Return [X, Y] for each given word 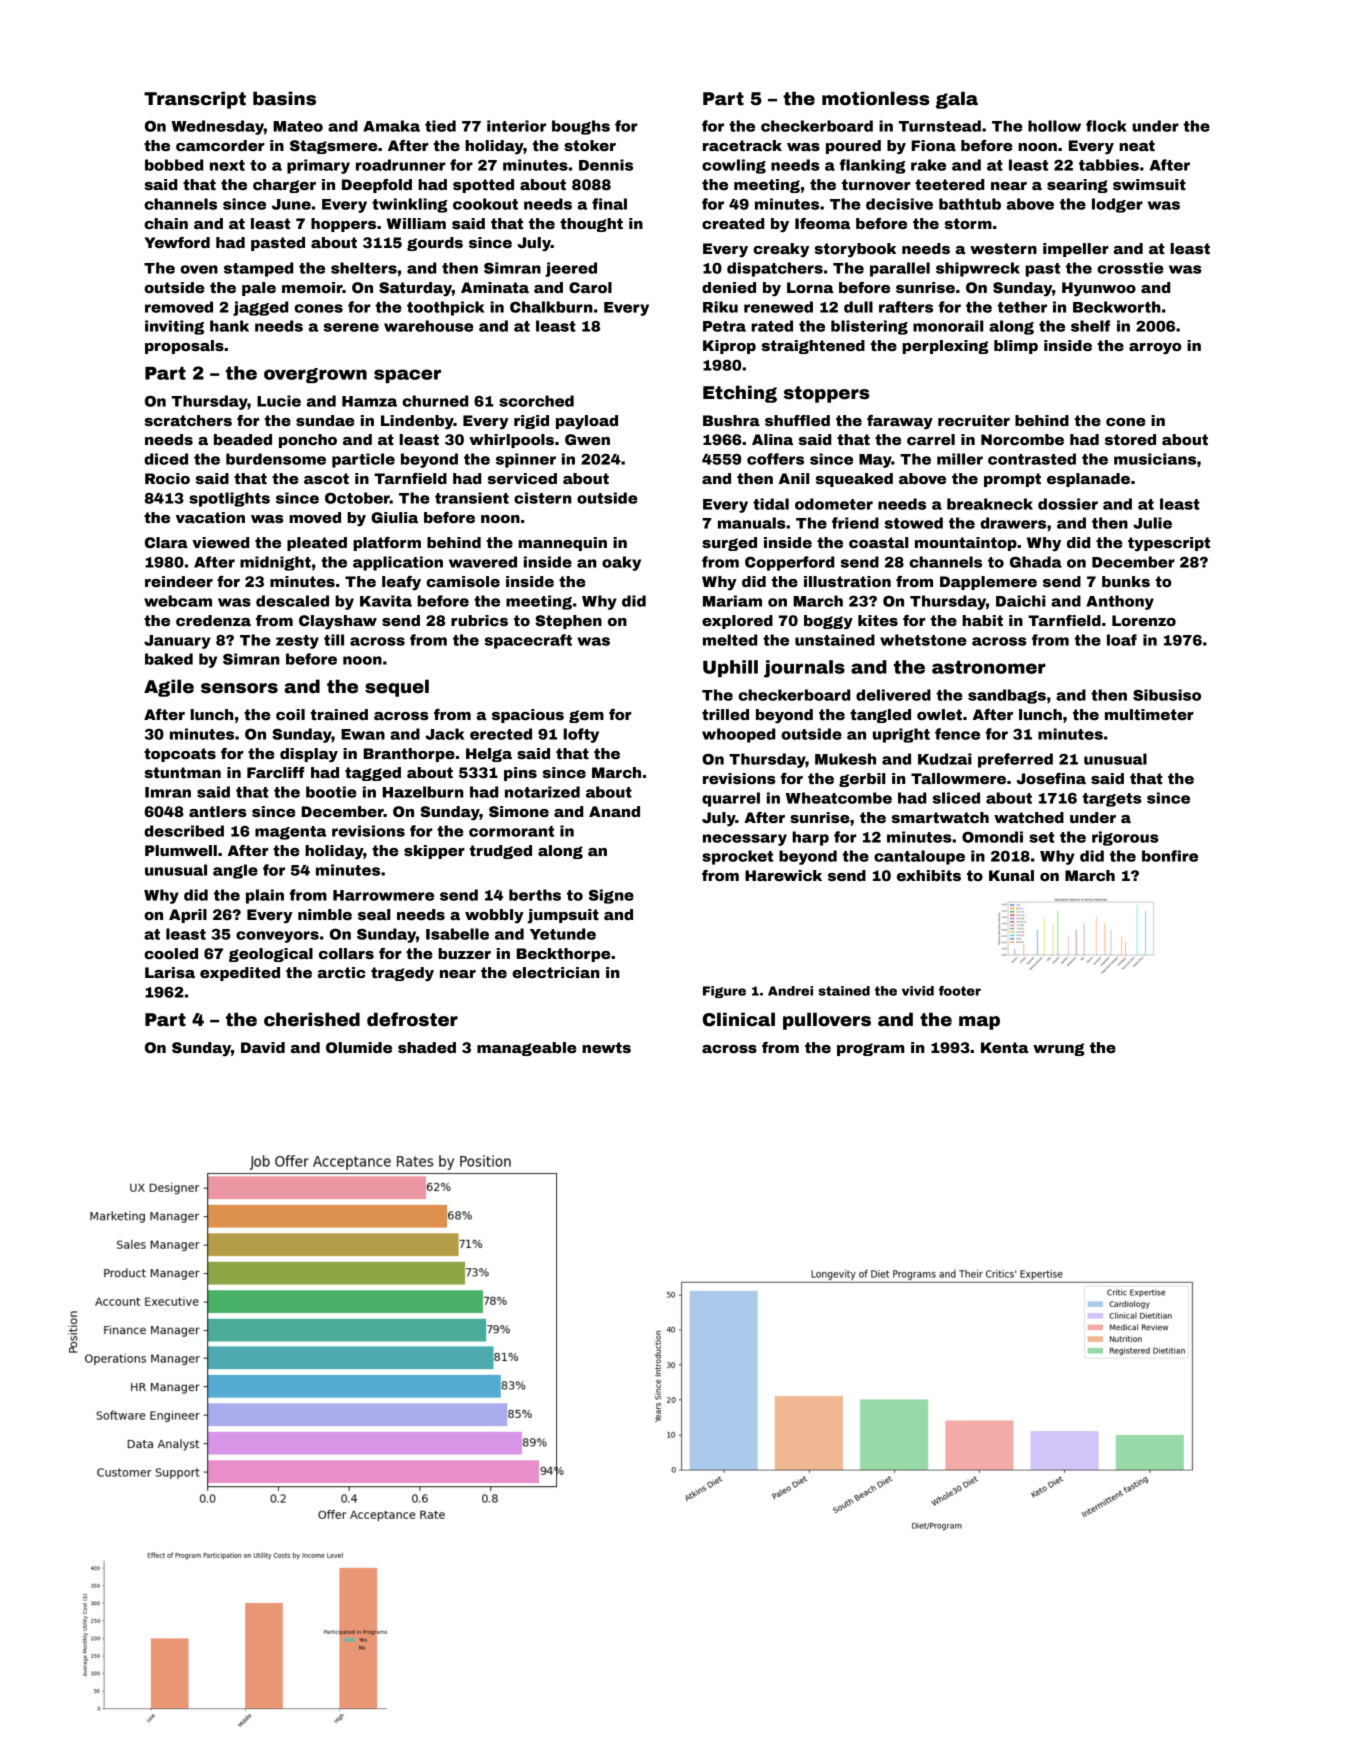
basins [284, 98]
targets [1112, 800]
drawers [1013, 523]
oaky [621, 563]
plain [265, 896]
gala [957, 100]
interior [516, 126]
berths [535, 895]
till [334, 640]
